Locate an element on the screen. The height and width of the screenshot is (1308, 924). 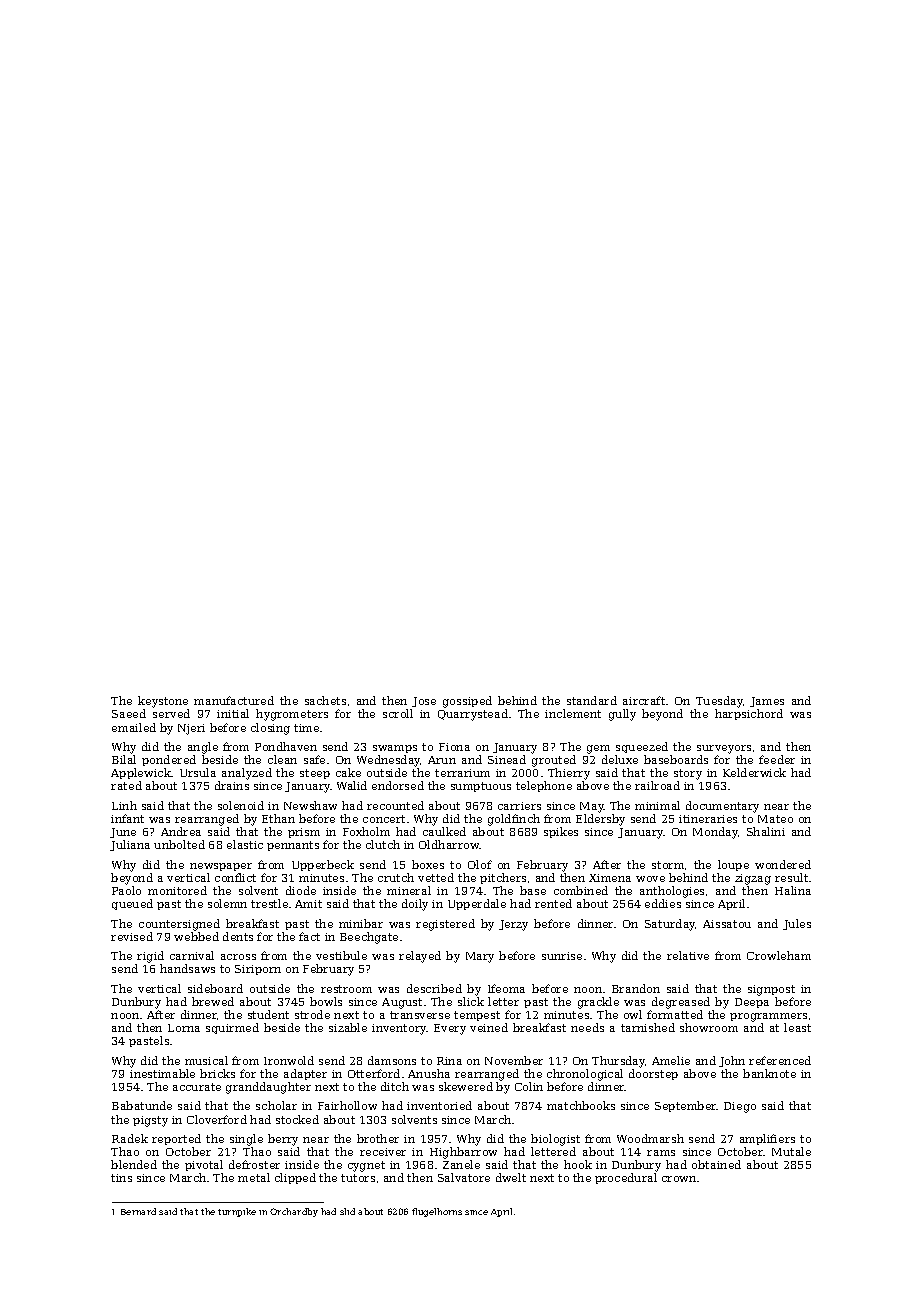
flugelhorns is located at coordinates (437, 1212).
